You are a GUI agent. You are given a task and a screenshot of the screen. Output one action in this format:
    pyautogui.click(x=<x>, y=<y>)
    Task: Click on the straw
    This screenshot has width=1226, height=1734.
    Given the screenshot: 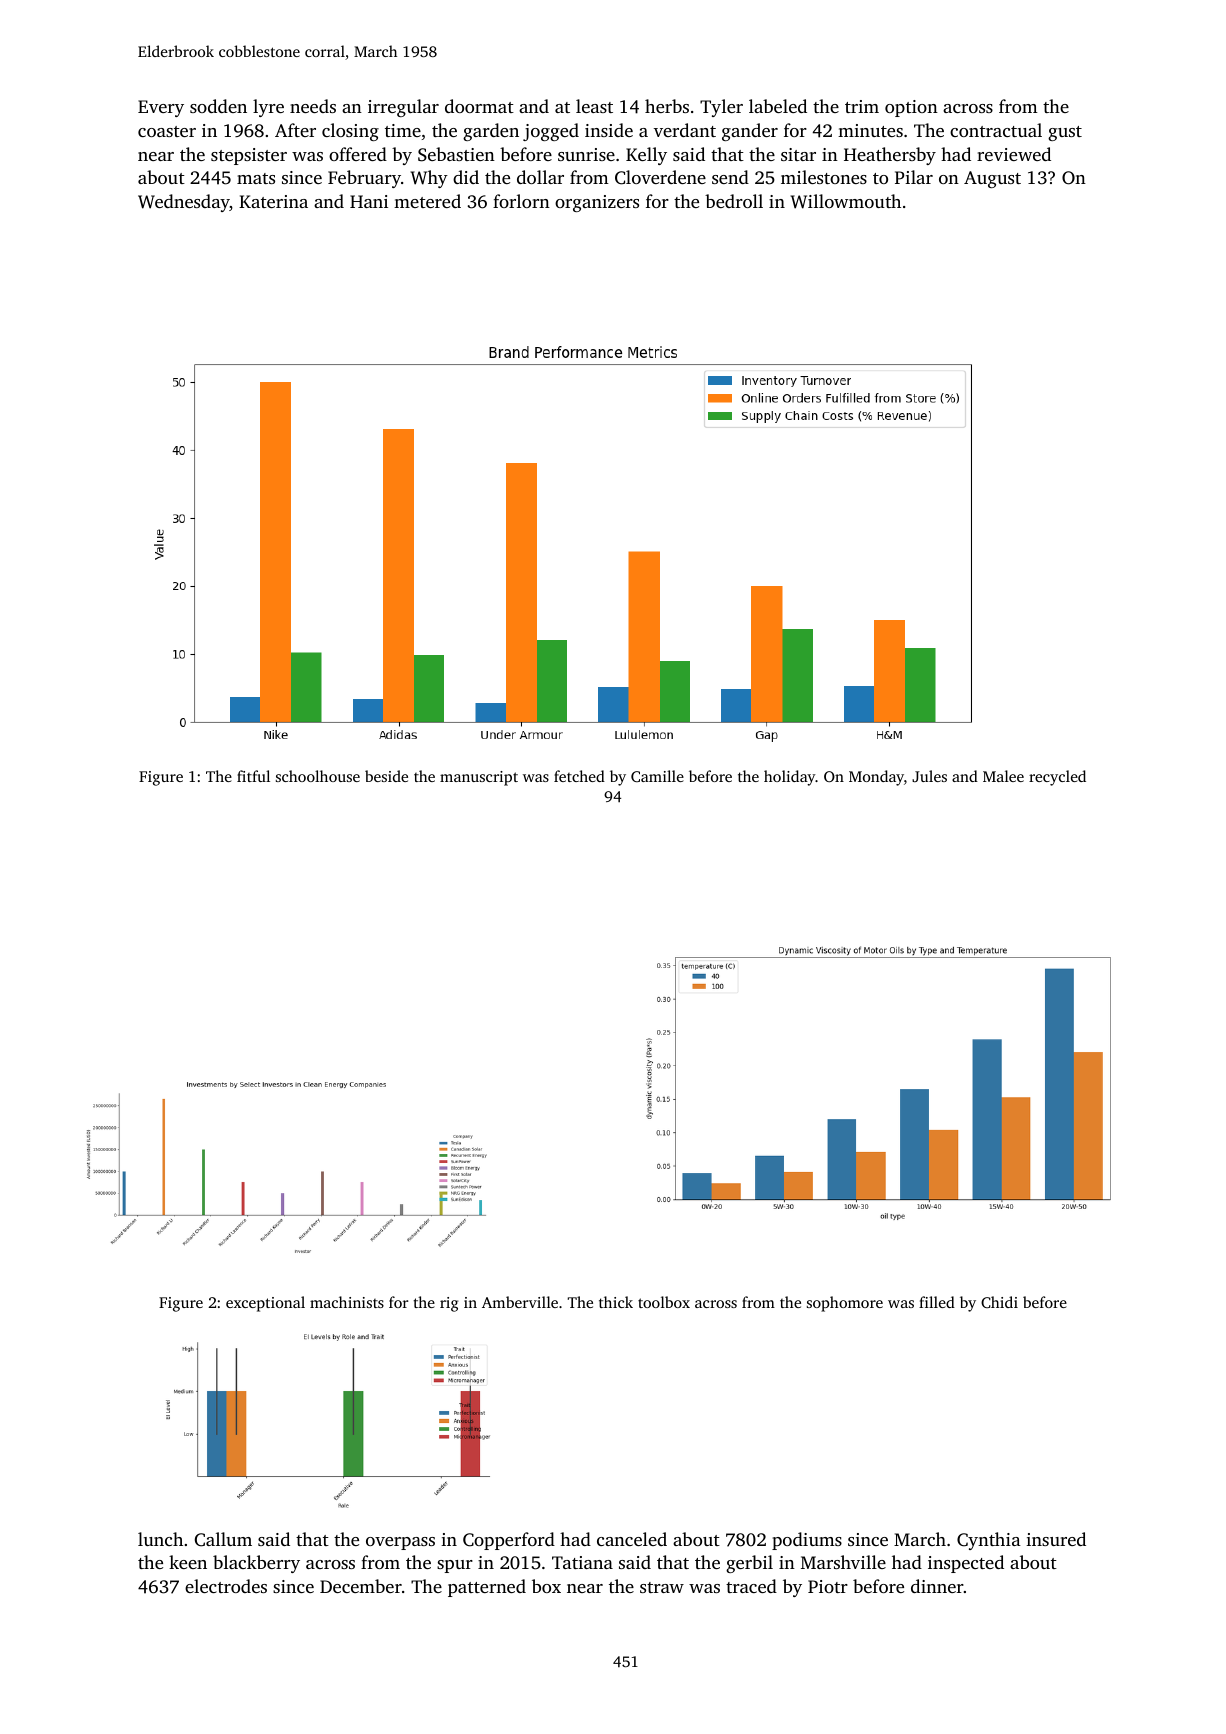 What is the action you would take?
    pyautogui.click(x=662, y=1587)
